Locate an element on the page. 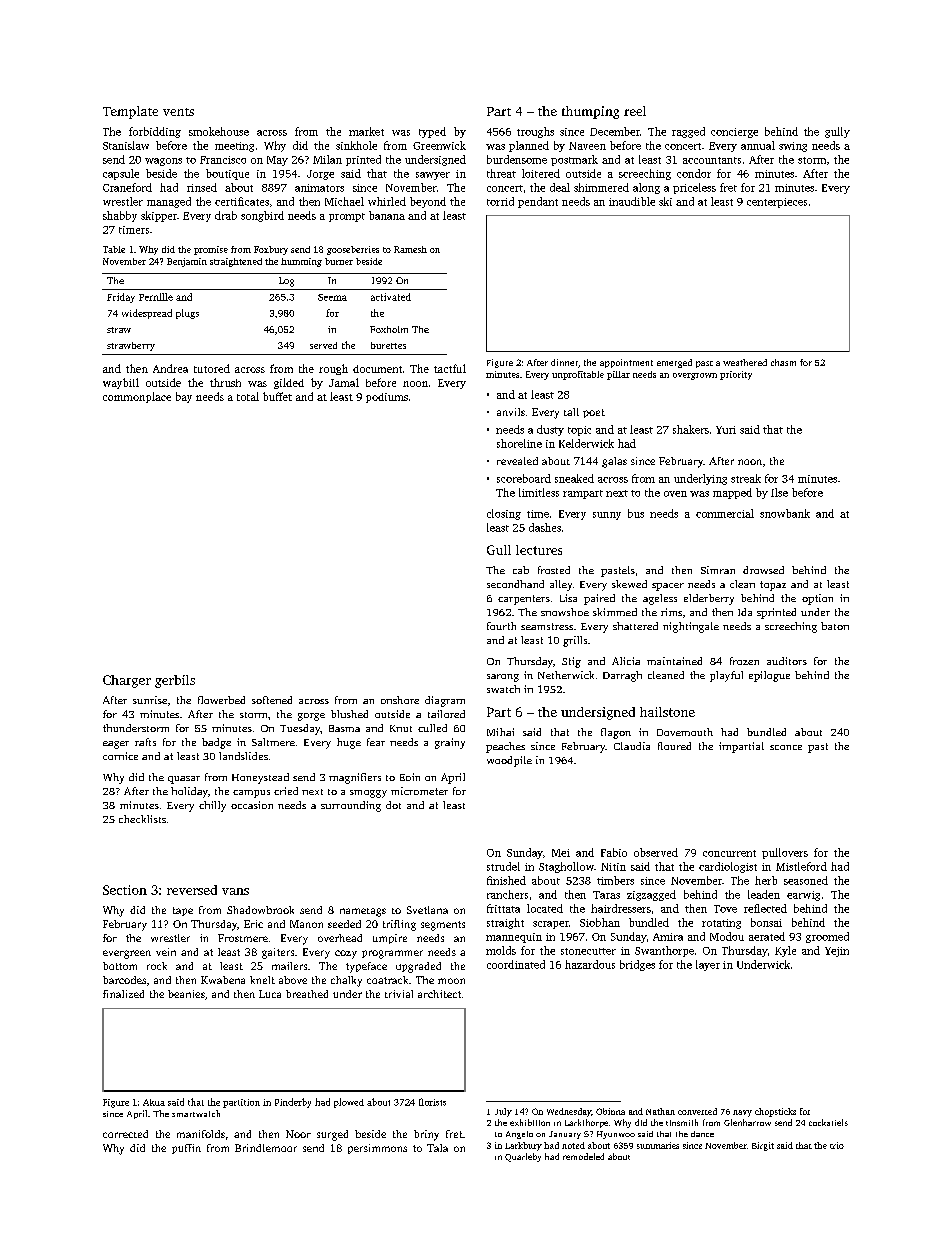  thumping is located at coordinates (590, 112).
